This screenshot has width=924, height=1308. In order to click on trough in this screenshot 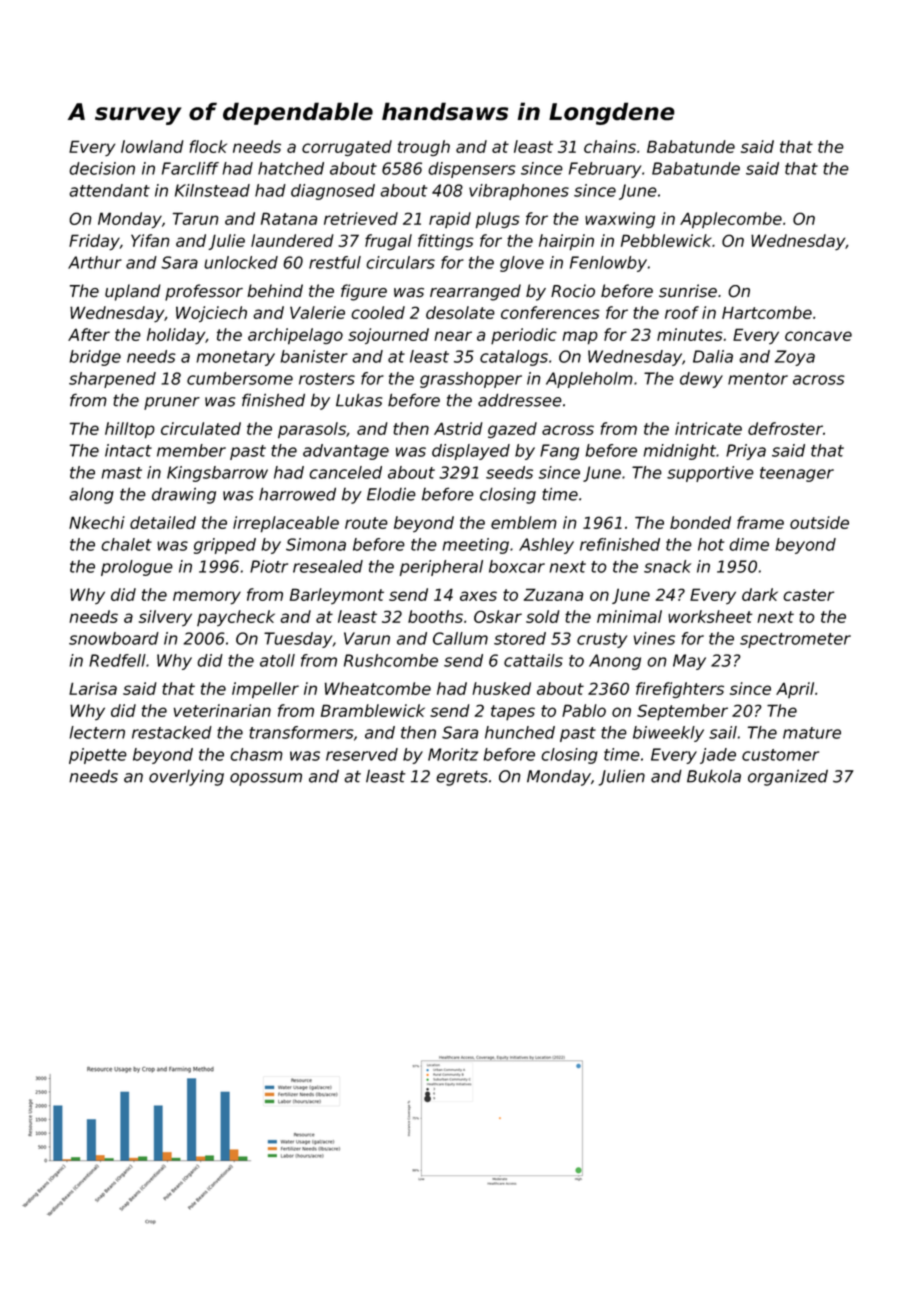, I will do `click(424, 148)`.
